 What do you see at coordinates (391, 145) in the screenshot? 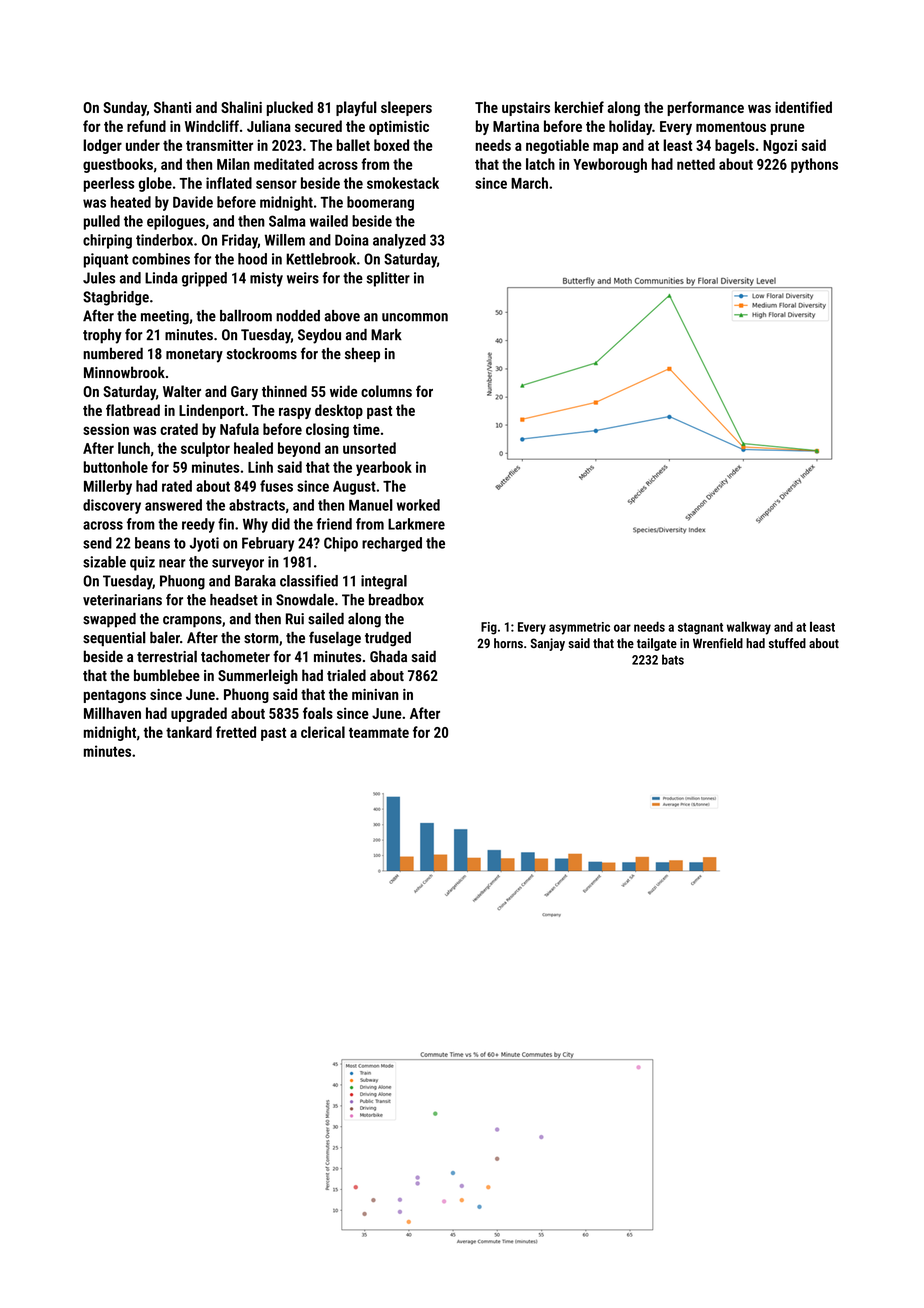
I see `boxed` at bounding box center [391, 145].
